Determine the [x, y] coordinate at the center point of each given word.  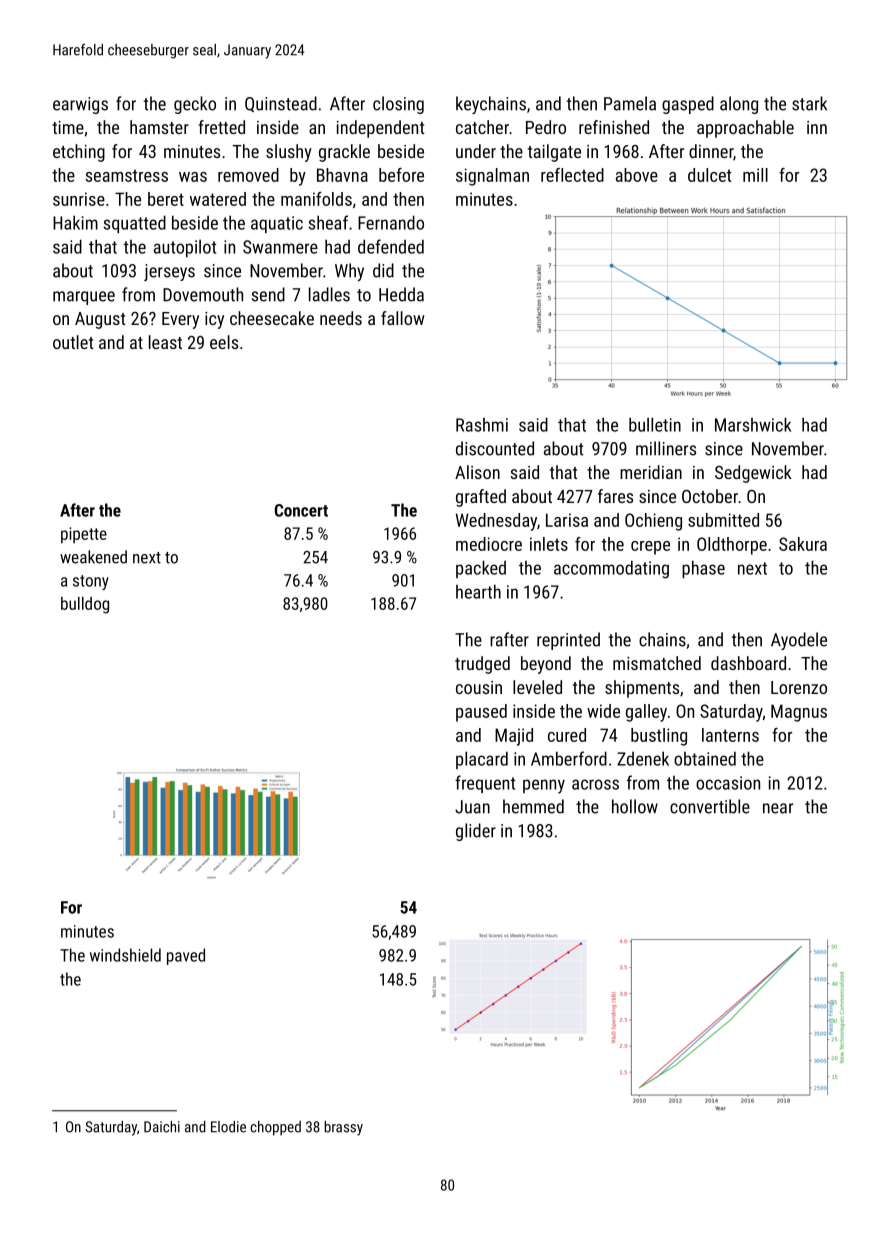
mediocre [489, 544]
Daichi [162, 1127]
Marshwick [753, 424]
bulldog [85, 605]
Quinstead [281, 104]
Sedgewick [753, 474]
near [778, 808]
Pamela [630, 103]
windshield [125, 955]
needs [341, 318]
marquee [84, 298]
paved [186, 956]
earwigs [80, 105]
